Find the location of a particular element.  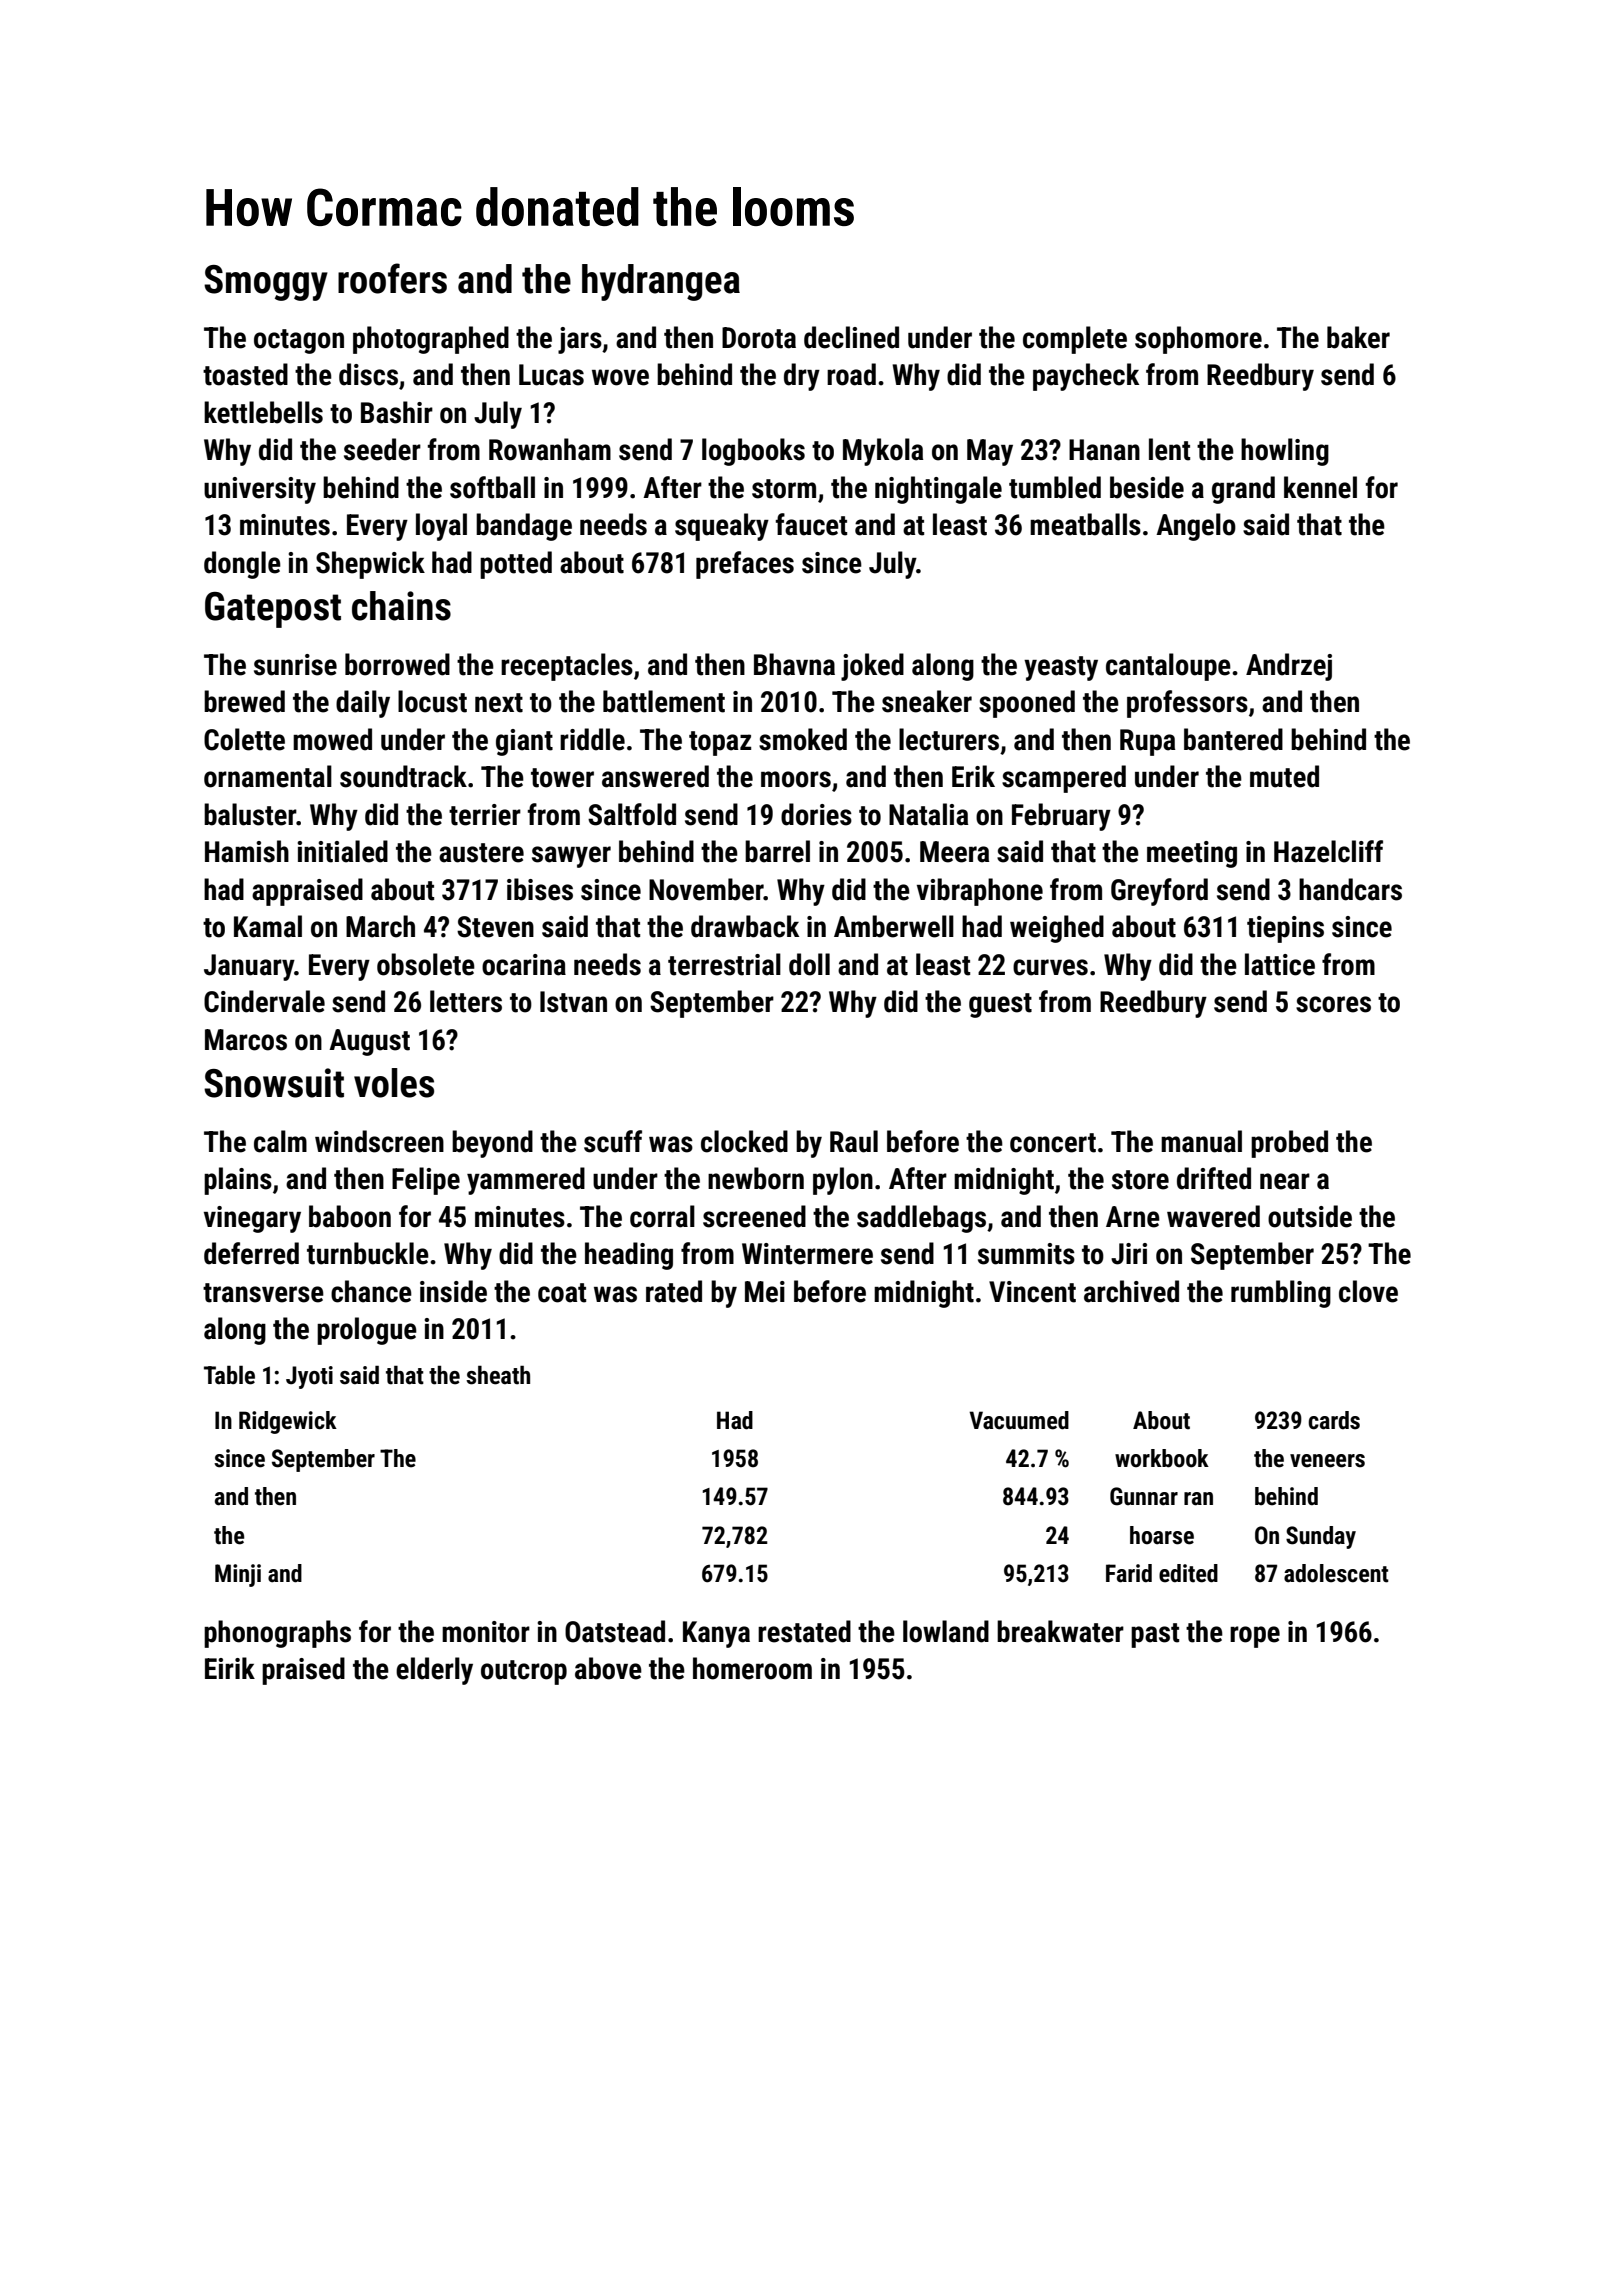

Wintermere is located at coordinates (807, 1254).
